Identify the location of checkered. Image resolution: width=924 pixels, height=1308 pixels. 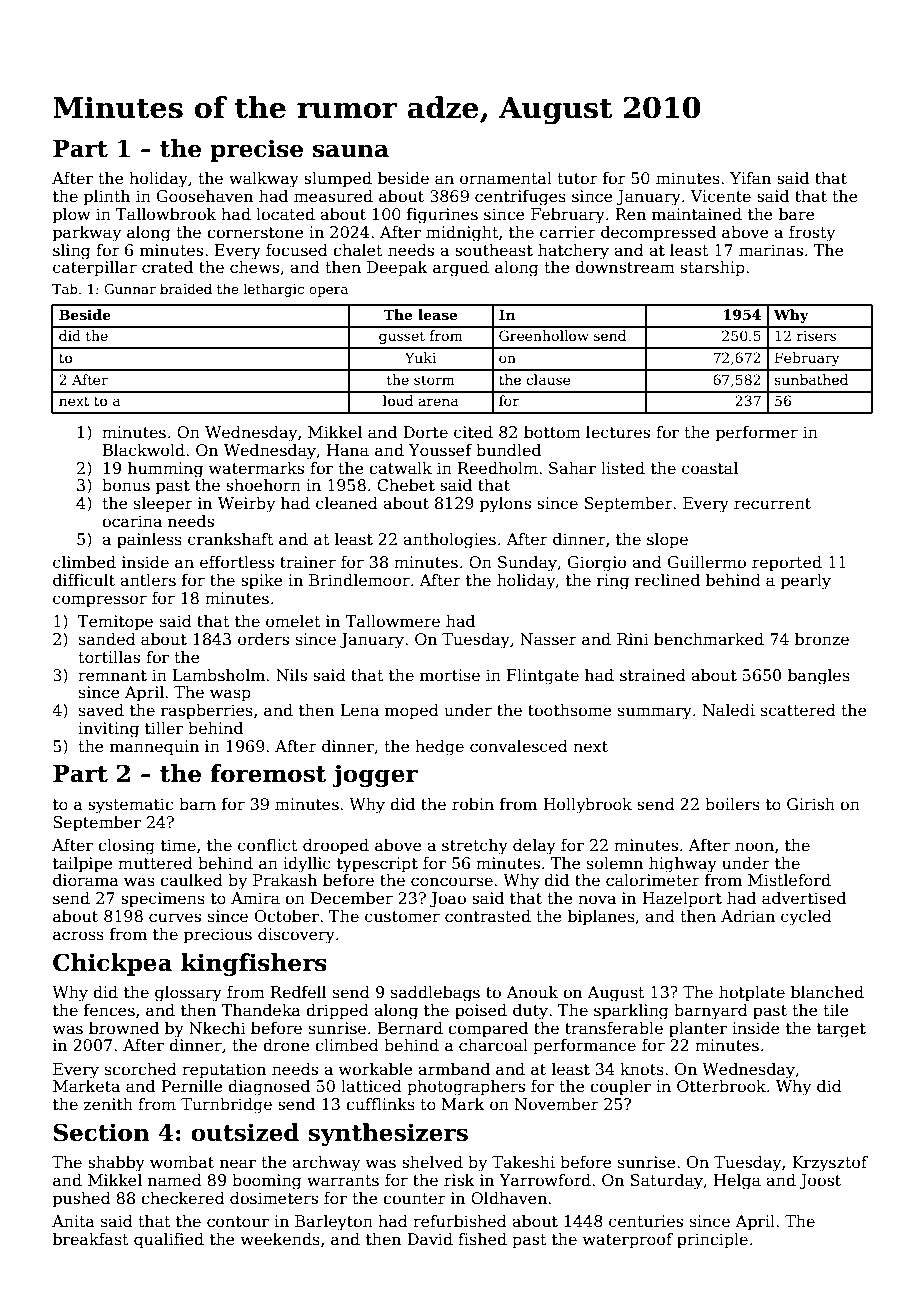
(183, 1198).
